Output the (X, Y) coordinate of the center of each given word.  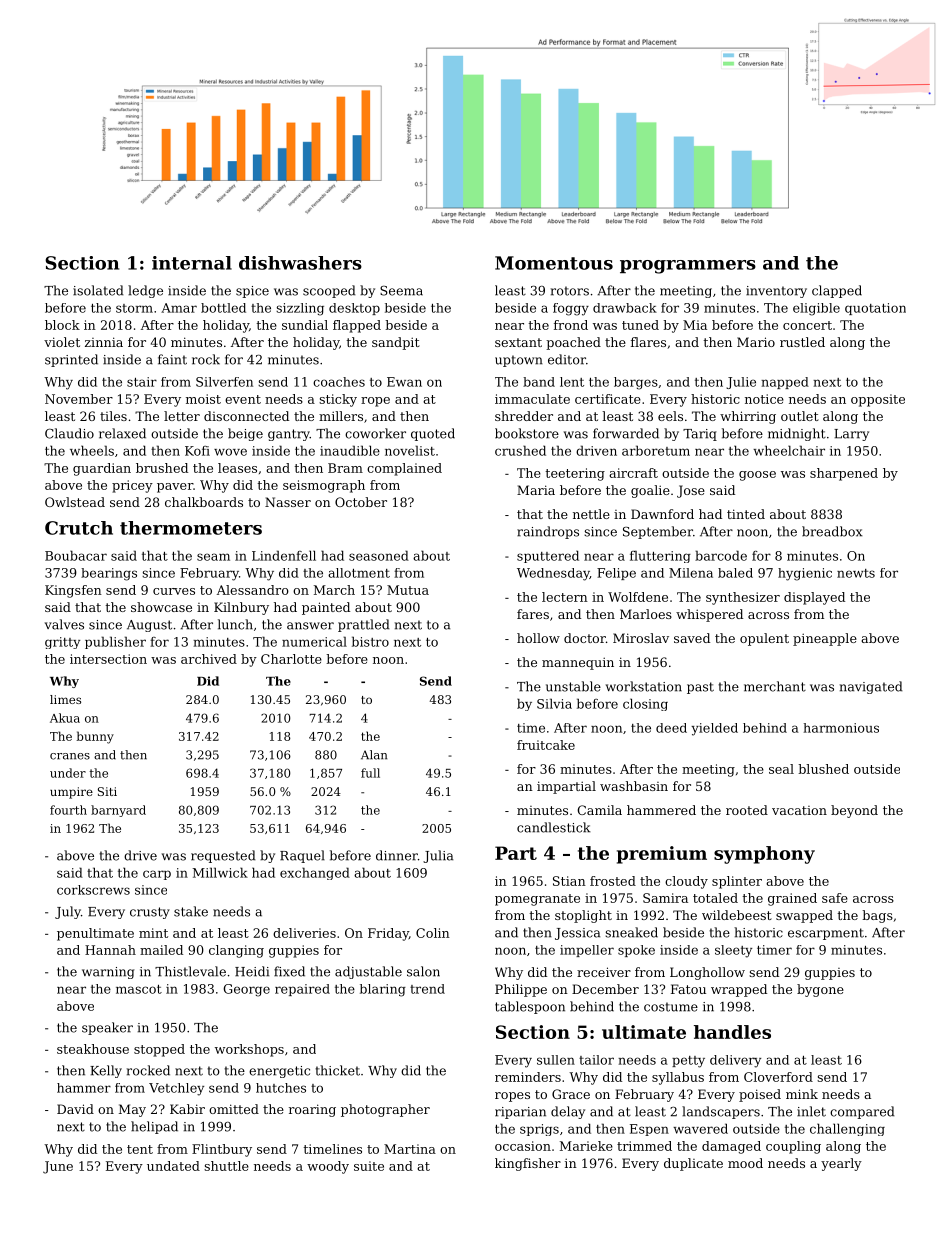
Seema (401, 291)
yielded (714, 729)
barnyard (118, 811)
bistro (370, 641)
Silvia (554, 703)
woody (328, 1167)
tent (140, 1149)
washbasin (634, 786)
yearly (841, 1164)
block (62, 325)
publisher (115, 642)
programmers (688, 267)
